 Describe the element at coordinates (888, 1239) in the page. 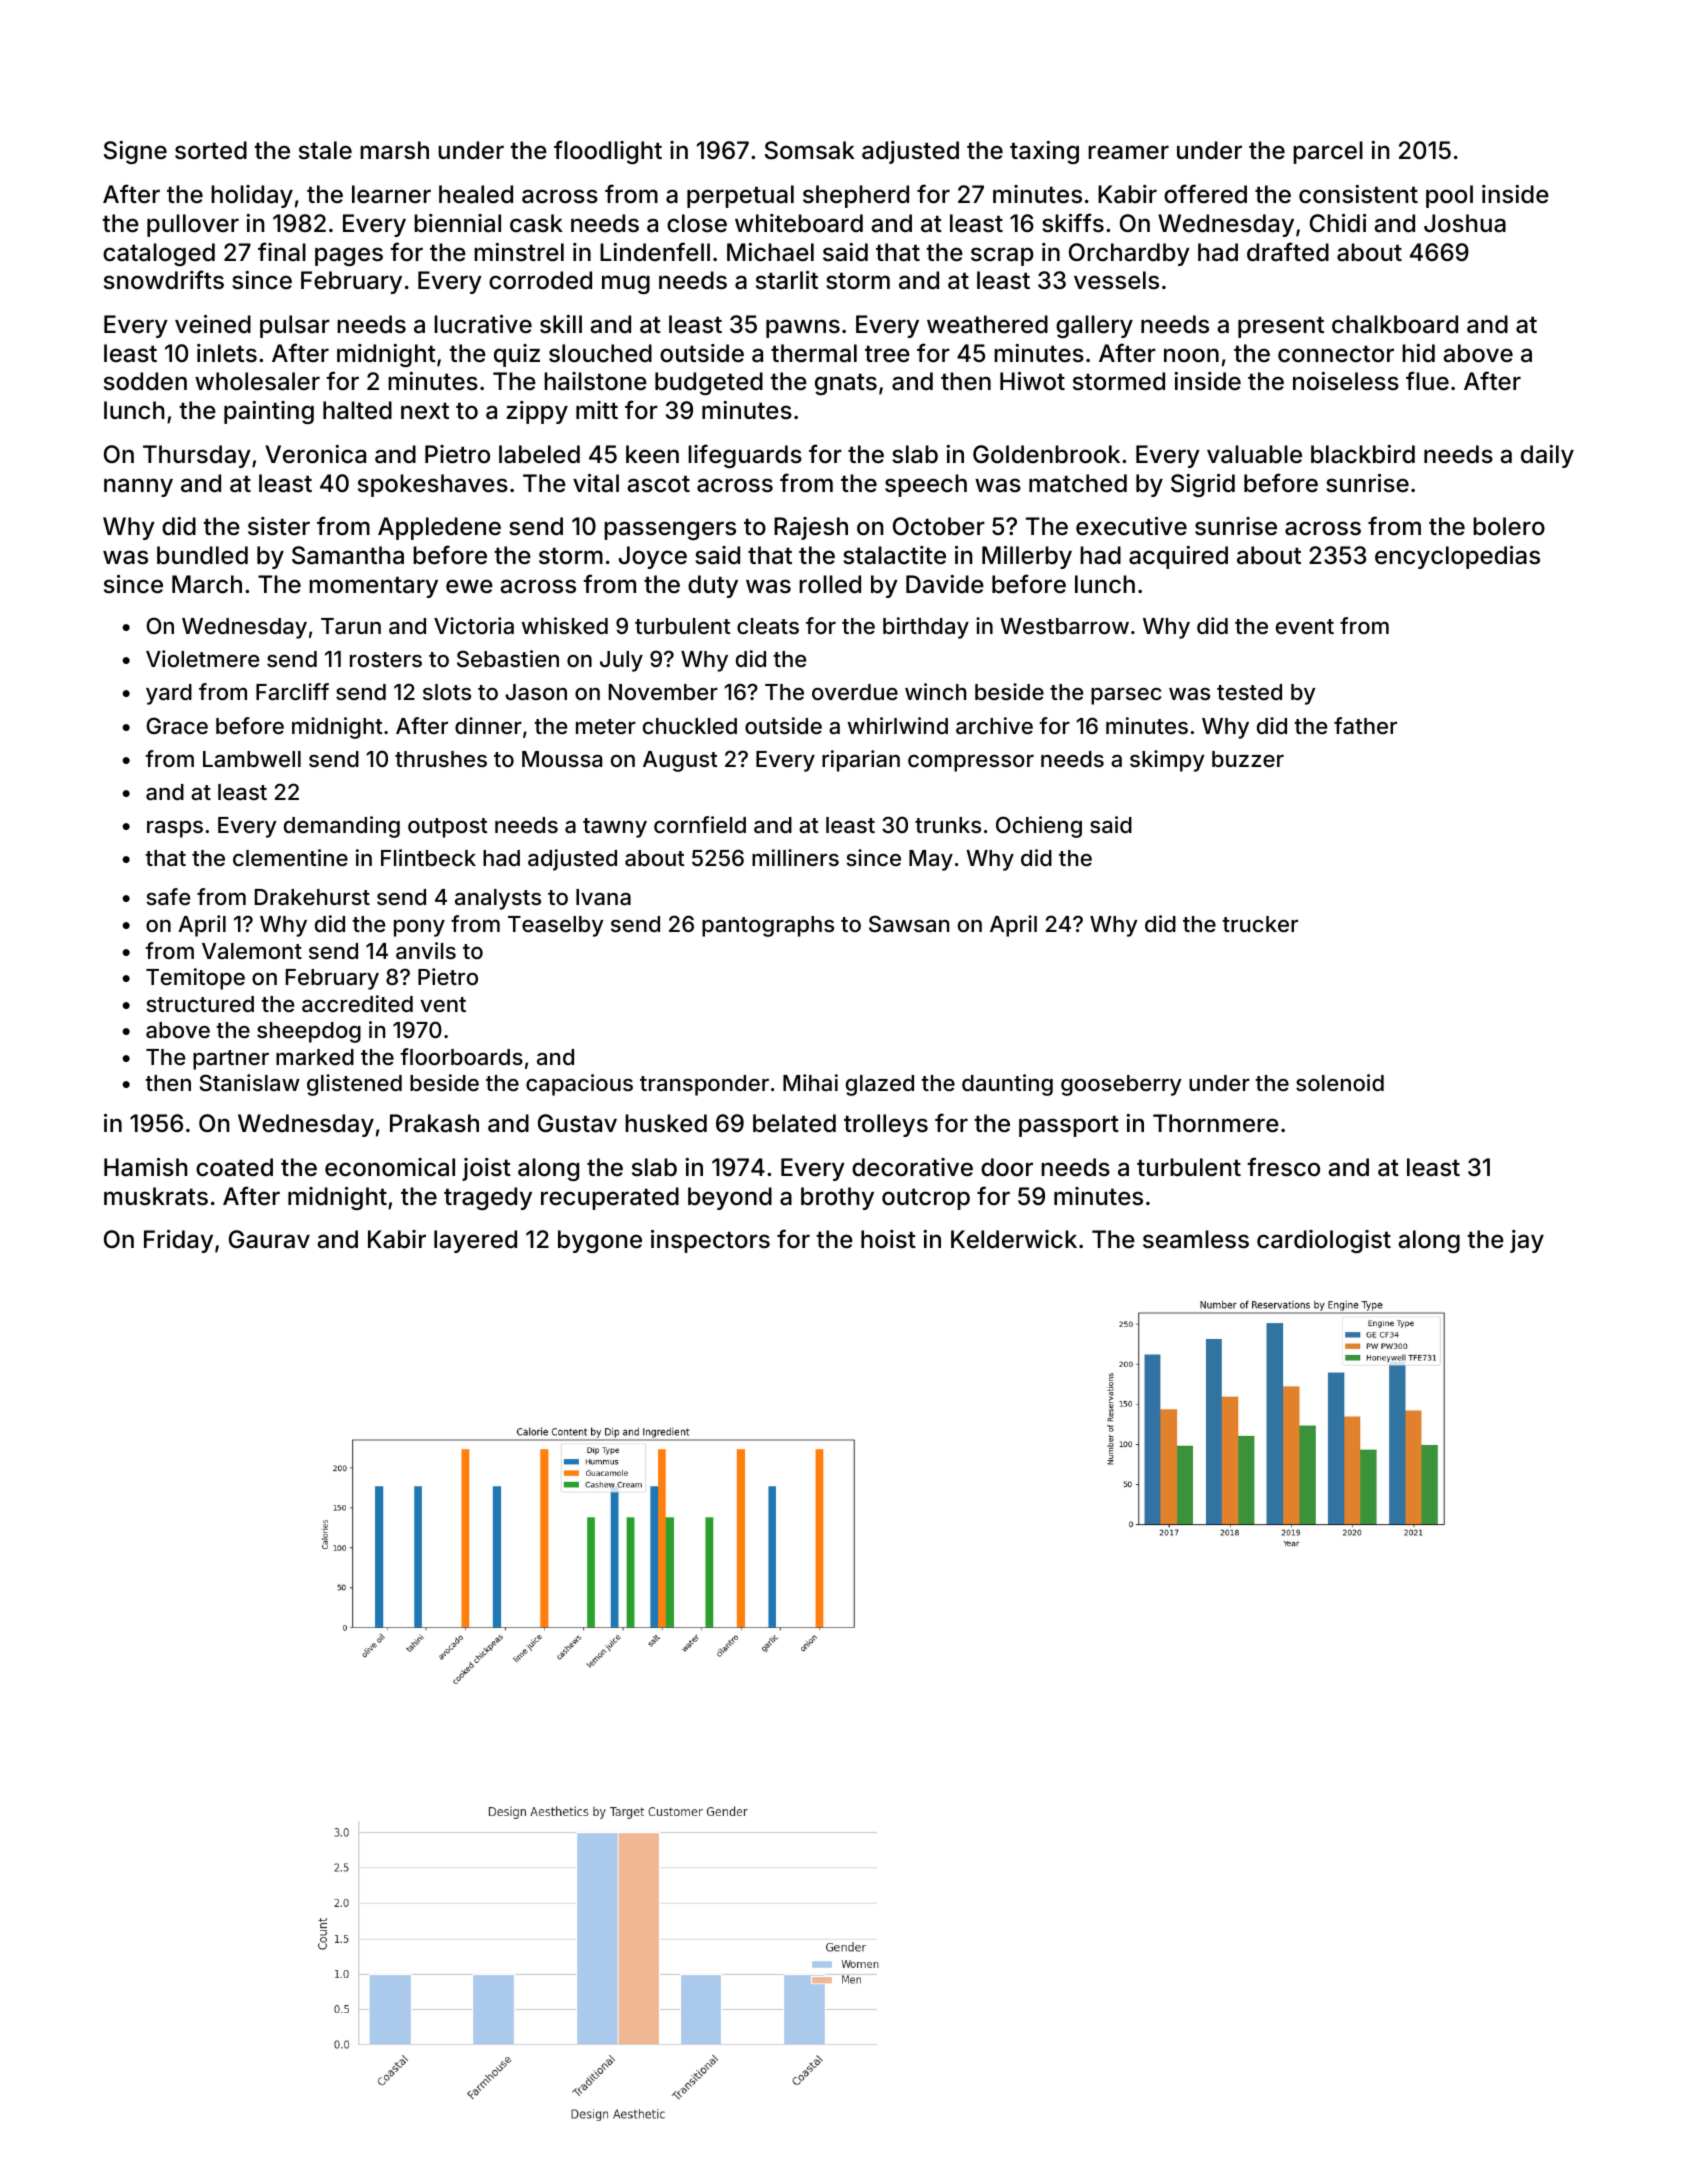

I see `hoist` at that location.
